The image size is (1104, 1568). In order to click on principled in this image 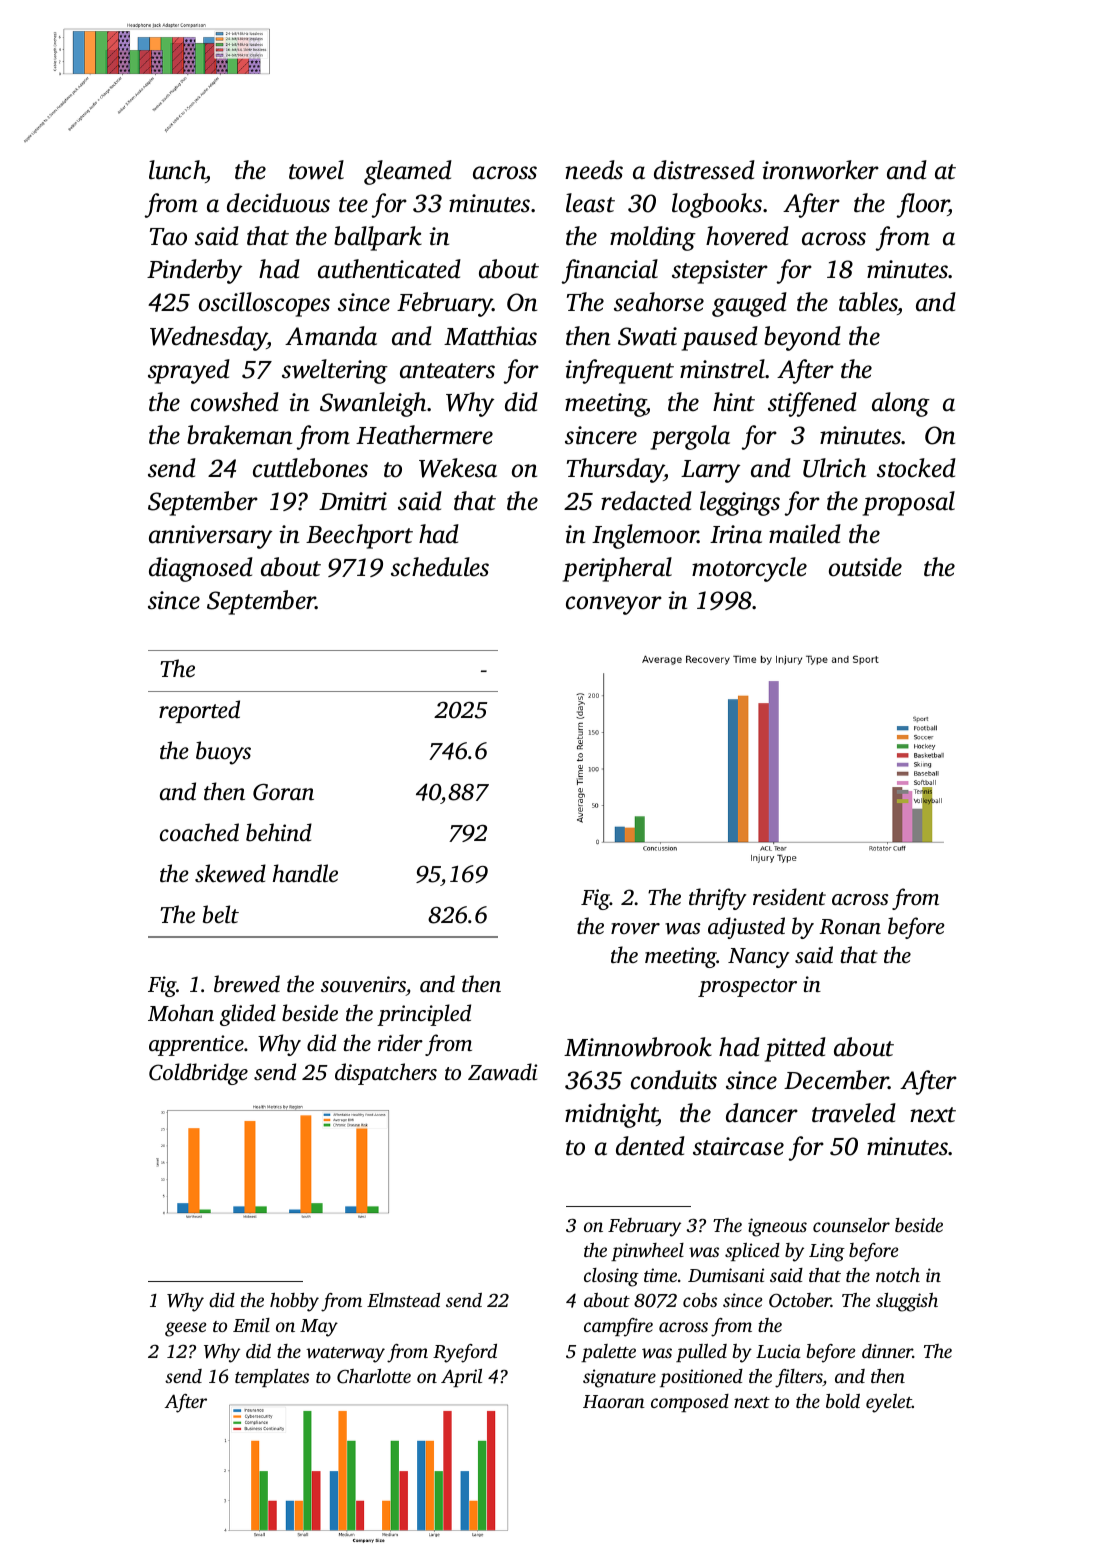, I will do `click(424, 1015)`.
